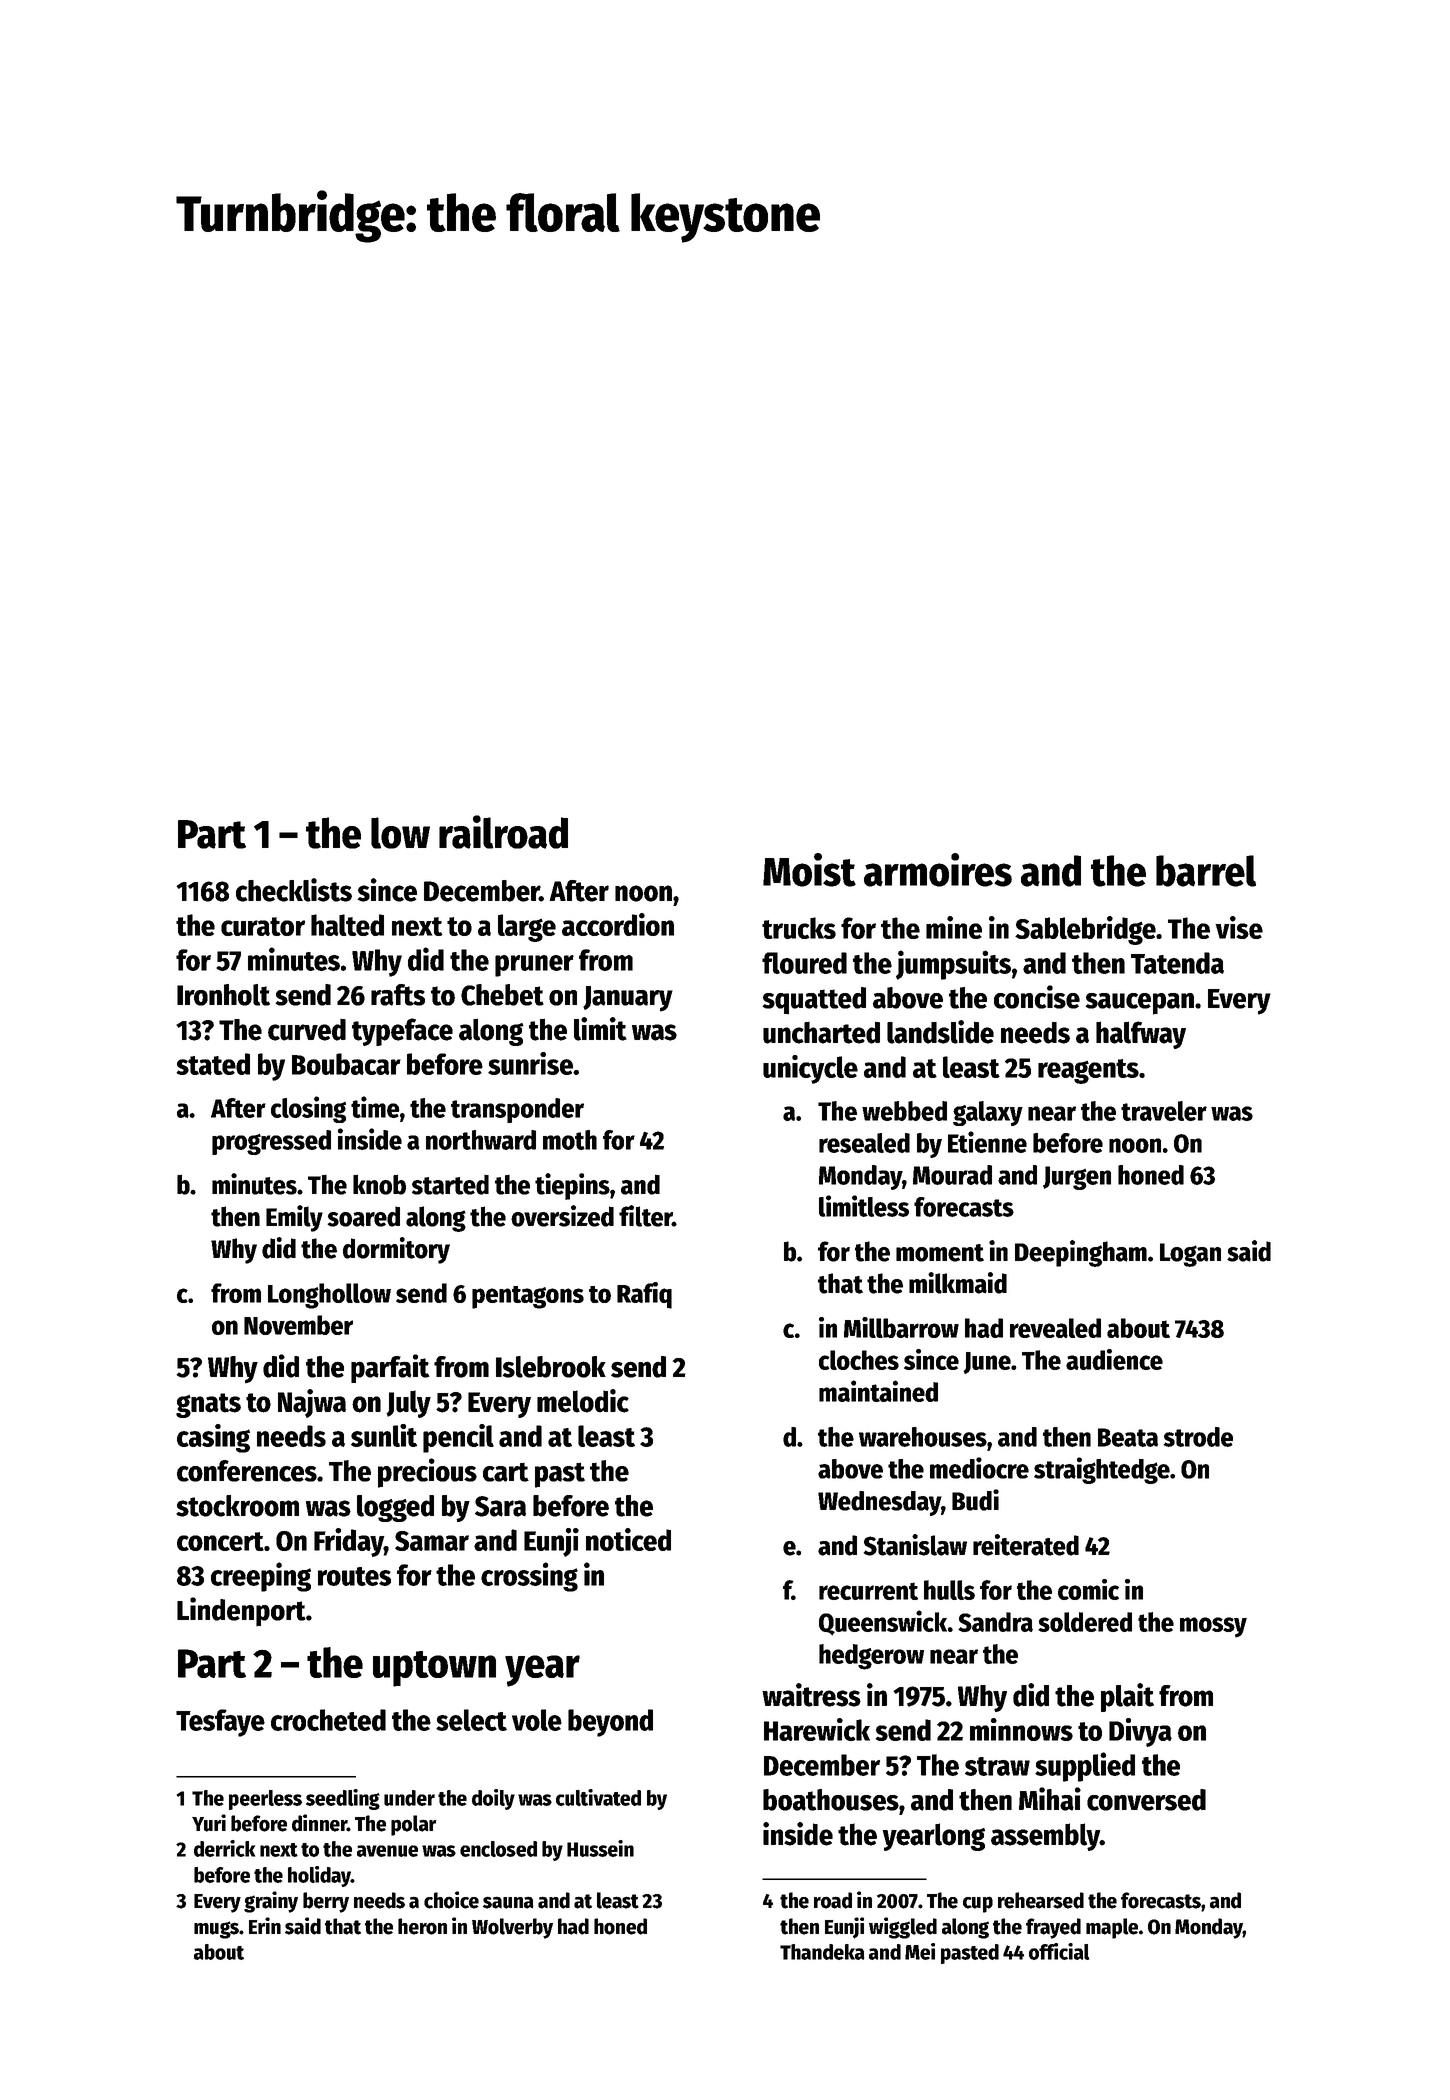 The height and width of the image is (2100, 1450). What do you see at coordinates (506, 1472) in the image?
I see `cart` at bounding box center [506, 1472].
